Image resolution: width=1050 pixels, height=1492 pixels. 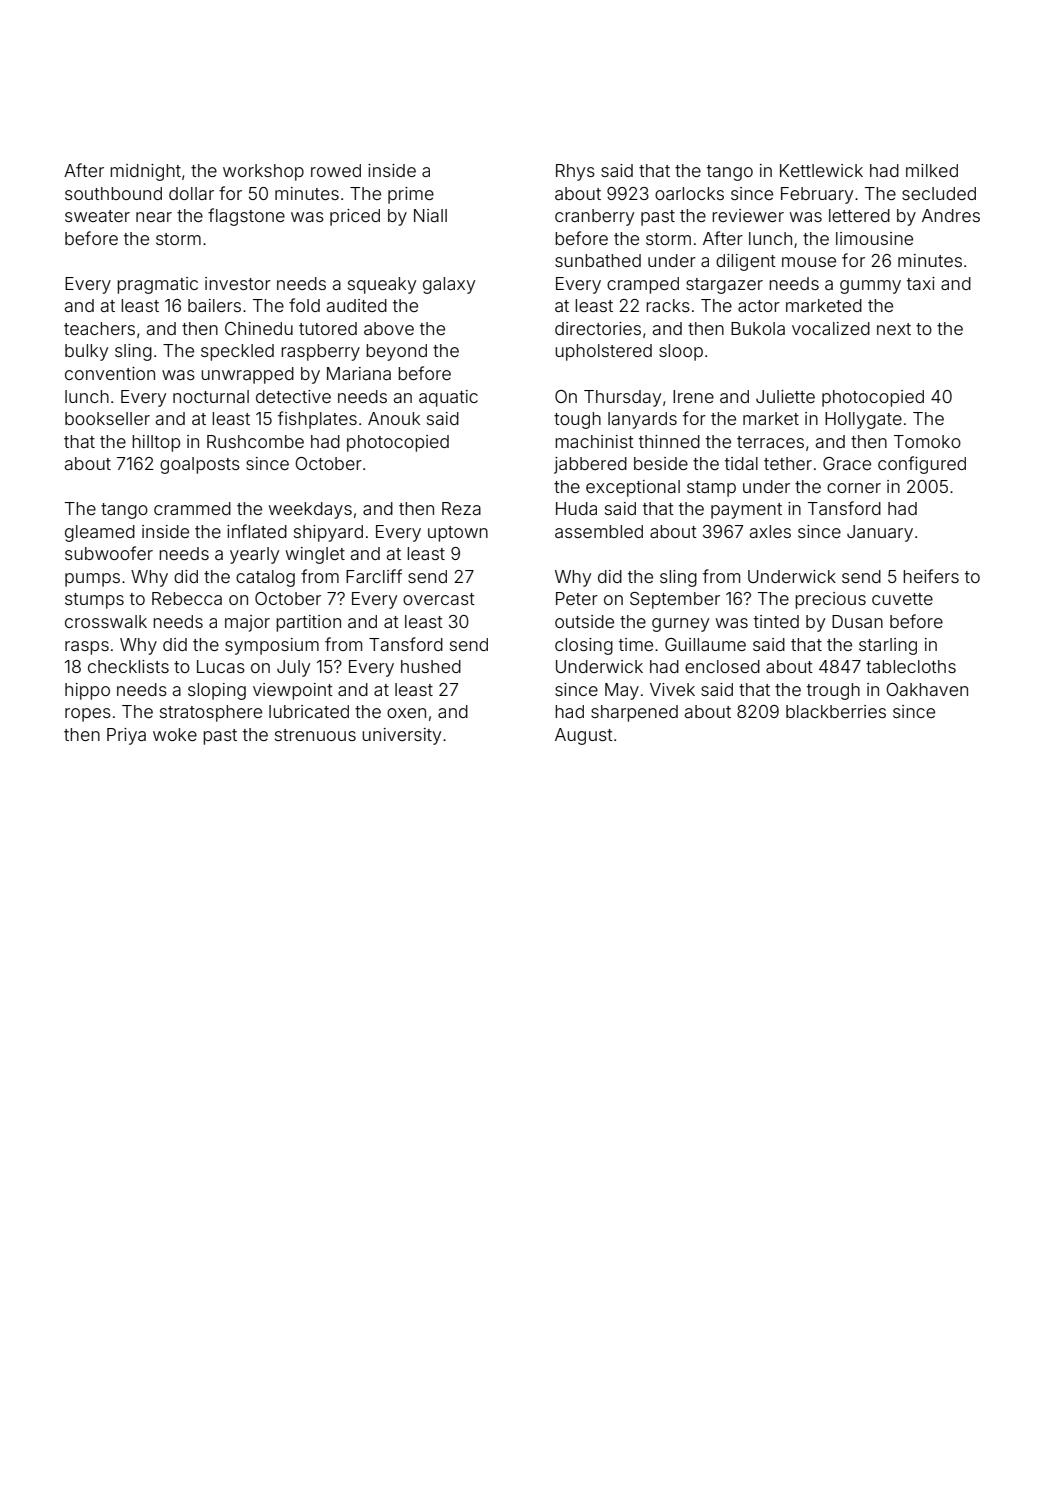 What do you see at coordinates (126, 736) in the screenshot?
I see `Priya` at bounding box center [126, 736].
